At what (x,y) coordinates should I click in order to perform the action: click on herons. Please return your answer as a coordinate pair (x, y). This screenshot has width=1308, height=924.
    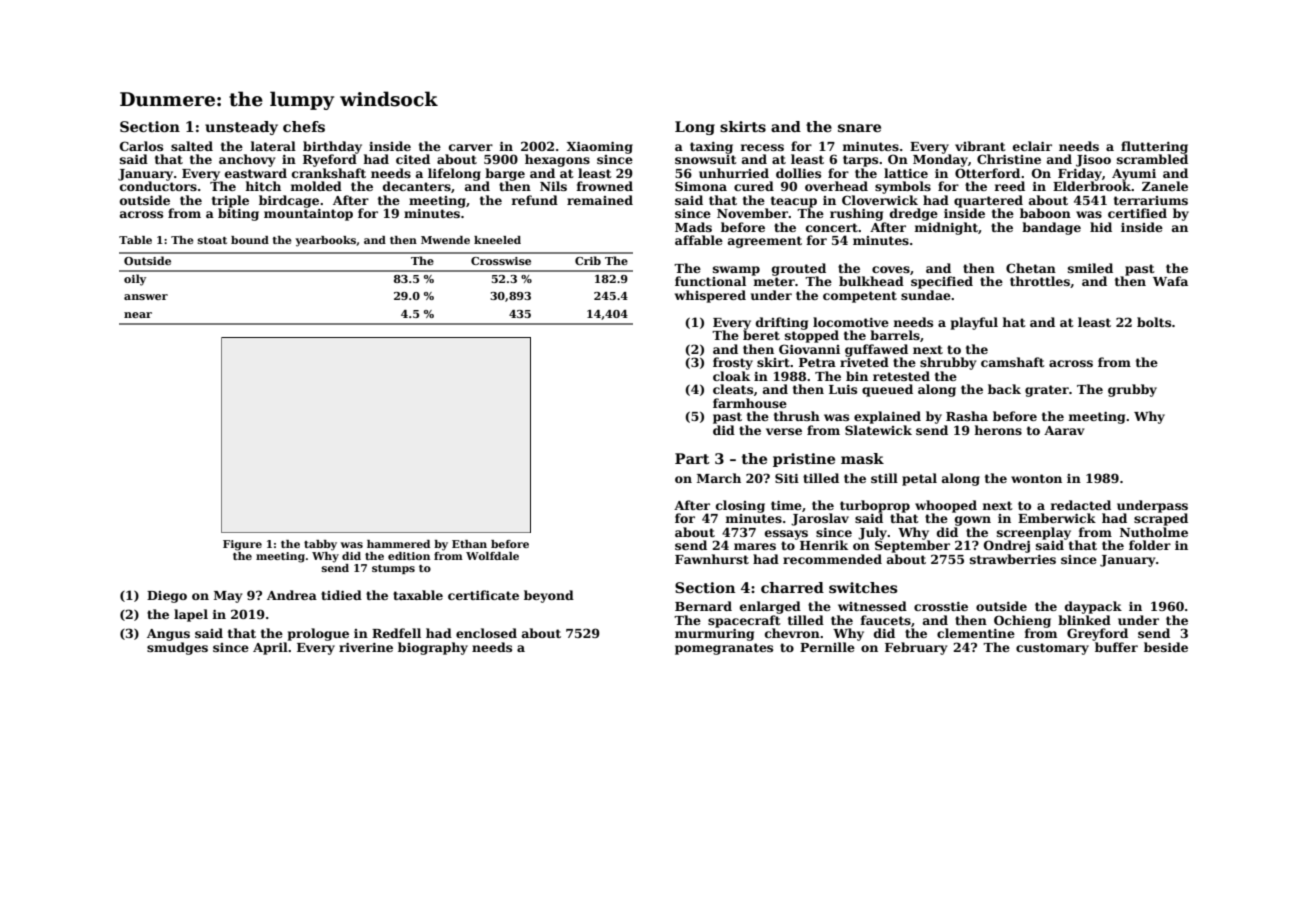
    Looking at the image, I should click on (998, 430).
